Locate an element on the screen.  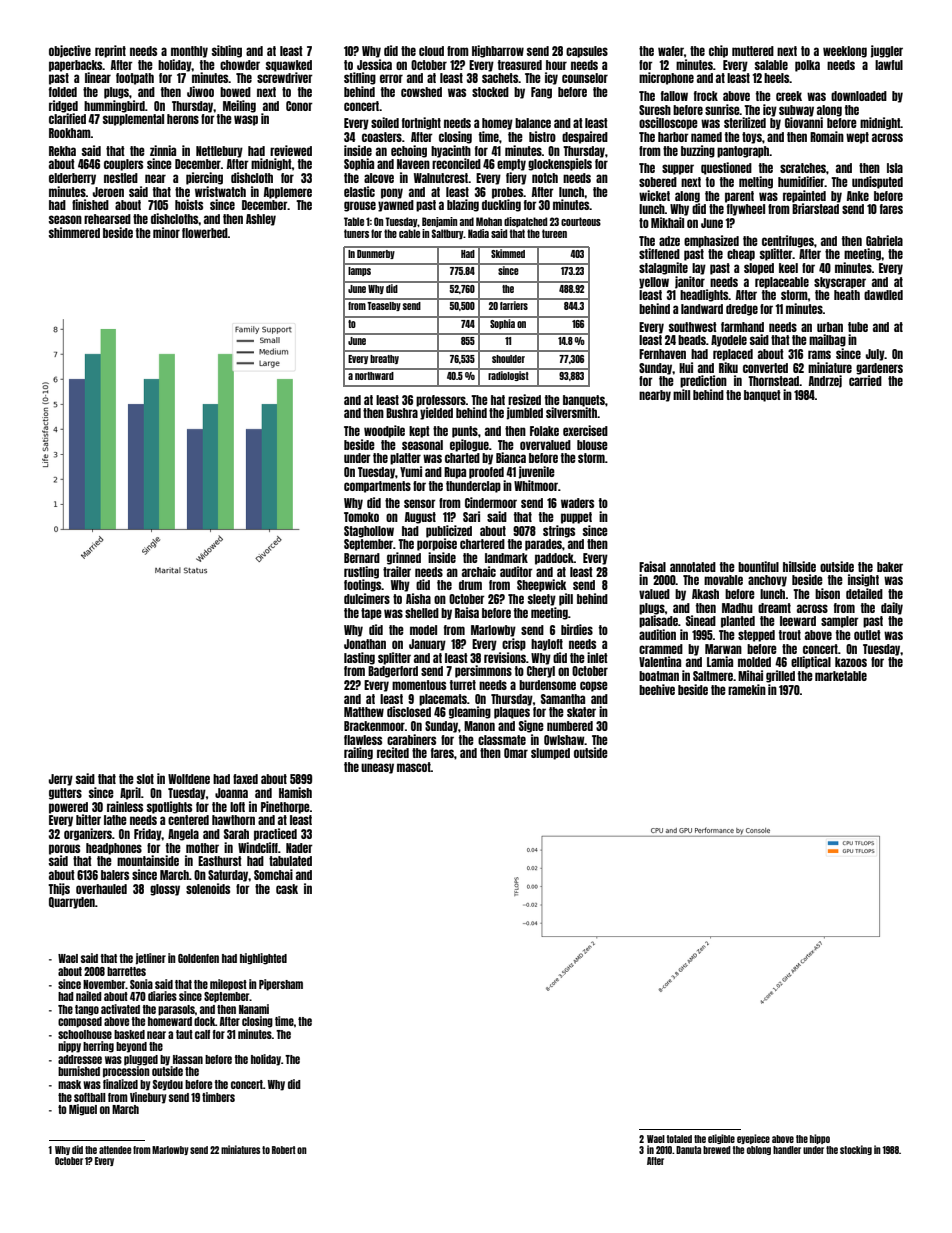
brewed is located at coordinates (717, 1150).
